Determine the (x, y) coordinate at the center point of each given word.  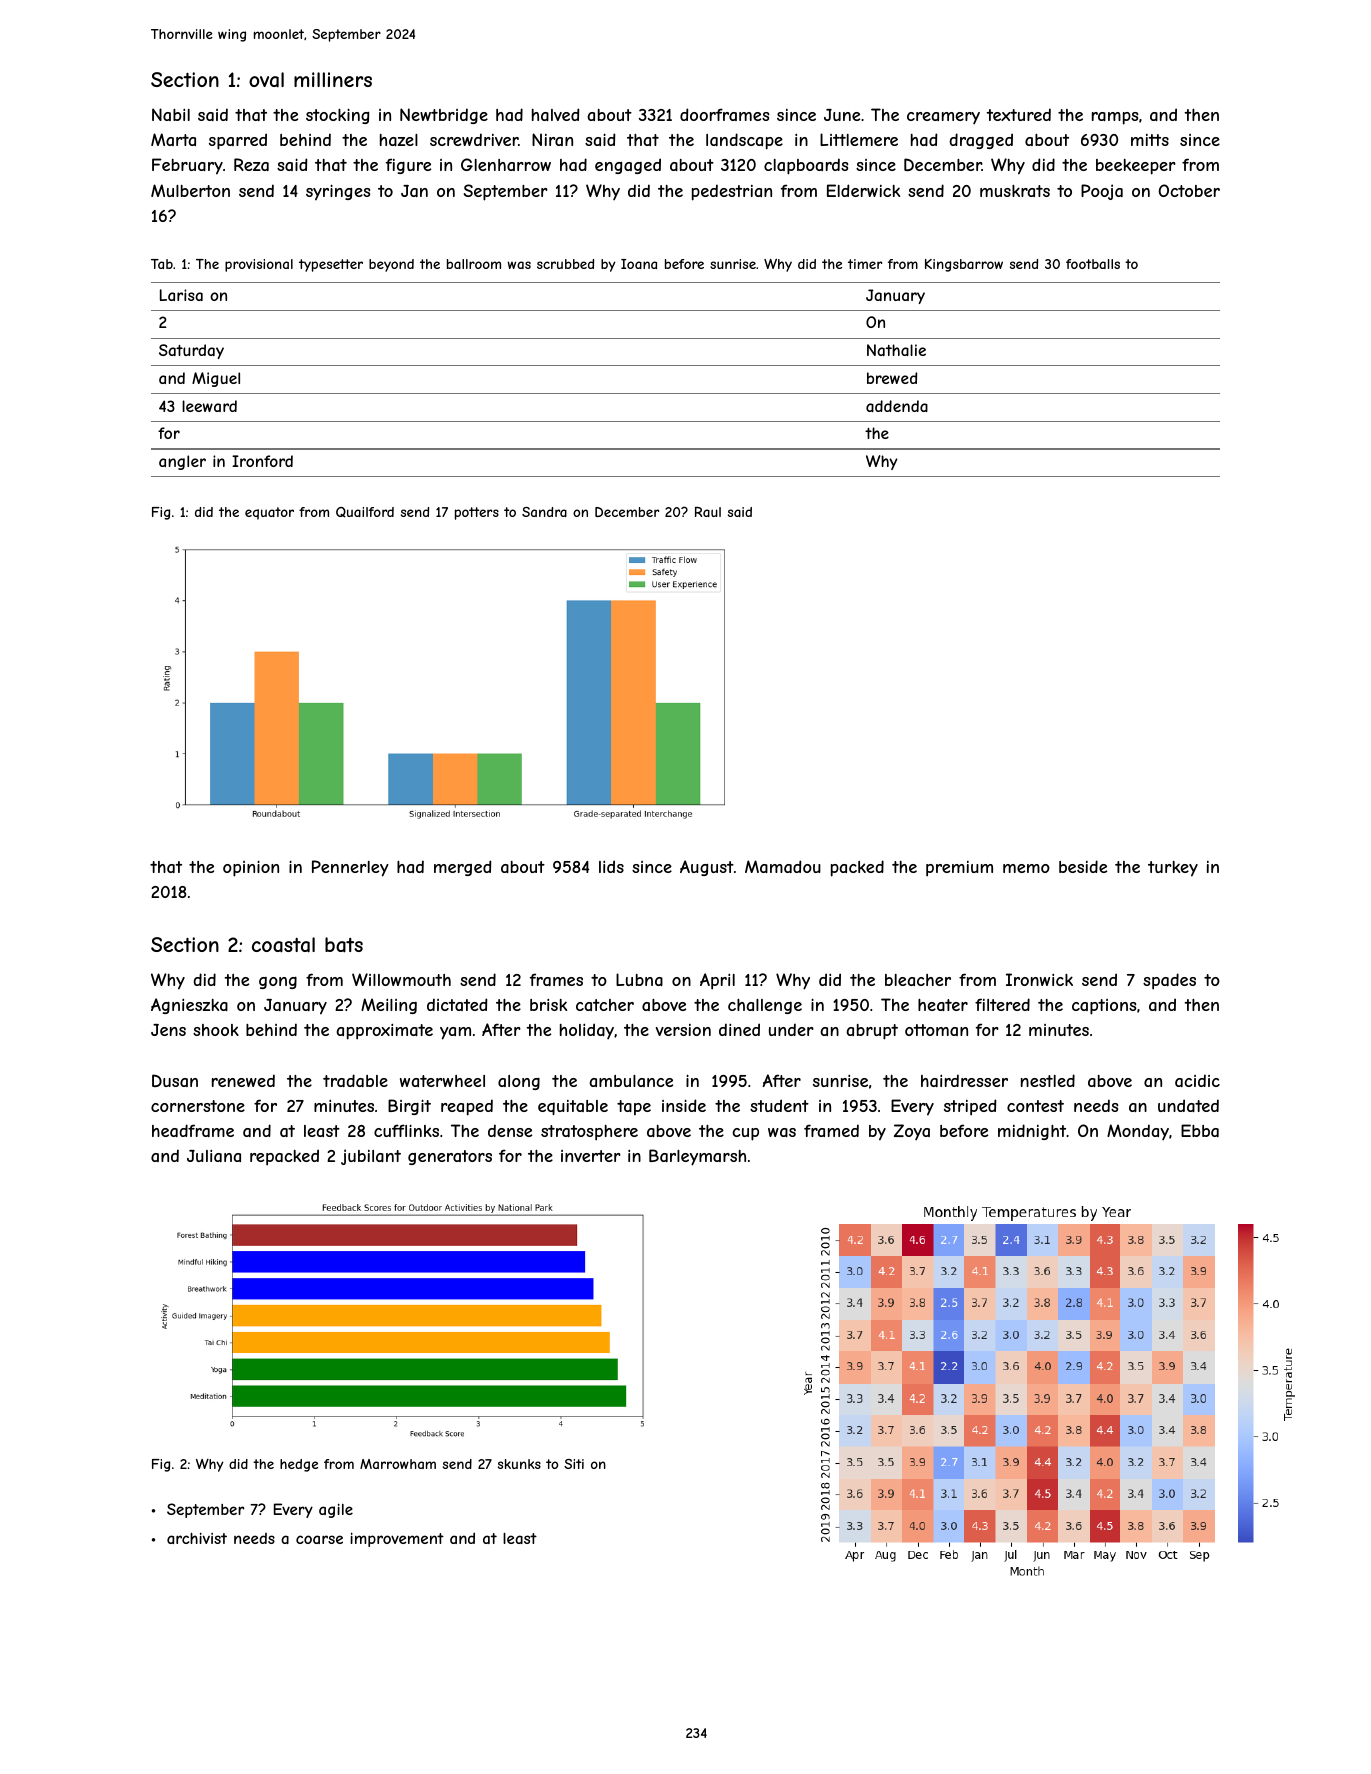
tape (634, 1107)
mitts (1150, 140)
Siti (574, 1464)
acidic (1197, 1080)
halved (555, 114)
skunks (519, 1464)
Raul (708, 512)
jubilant (371, 1157)
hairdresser (964, 1080)
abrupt (872, 1032)
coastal (283, 945)
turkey (1173, 869)
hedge (299, 1465)
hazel (399, 140)
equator (269, 513)
